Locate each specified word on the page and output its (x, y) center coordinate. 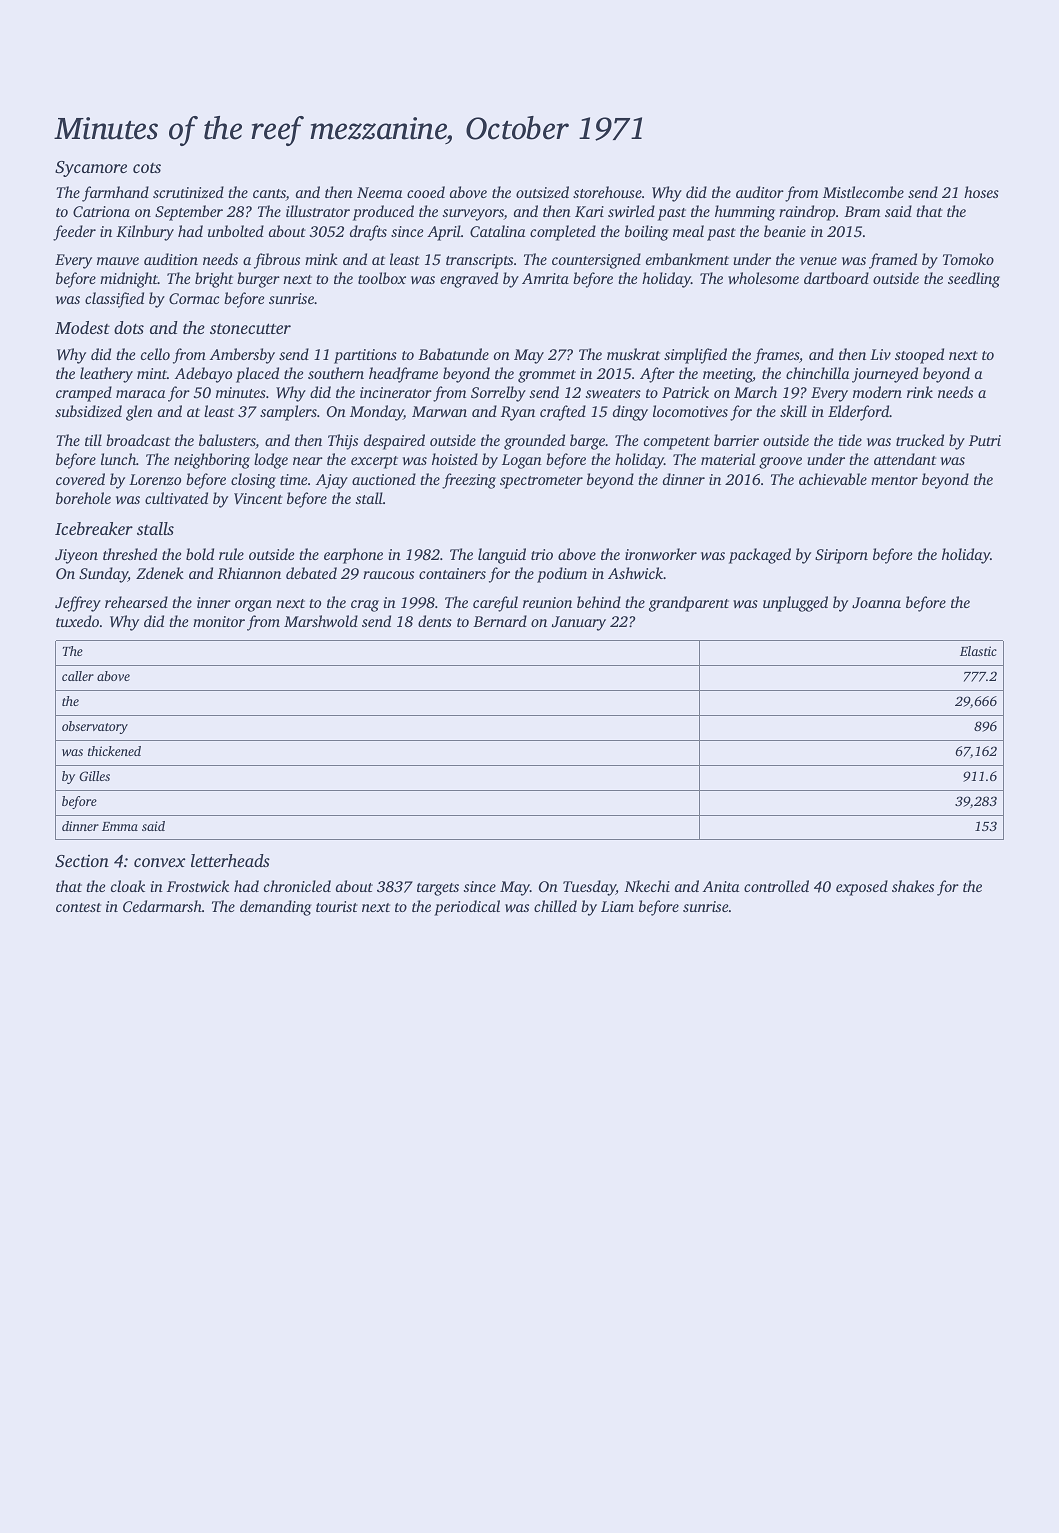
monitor (219, 621)
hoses (981, 192)
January (579, 623)
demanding (275, 908)
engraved (469, 280)
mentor (894, 480)
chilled (555, 906)
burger (258, 280)
